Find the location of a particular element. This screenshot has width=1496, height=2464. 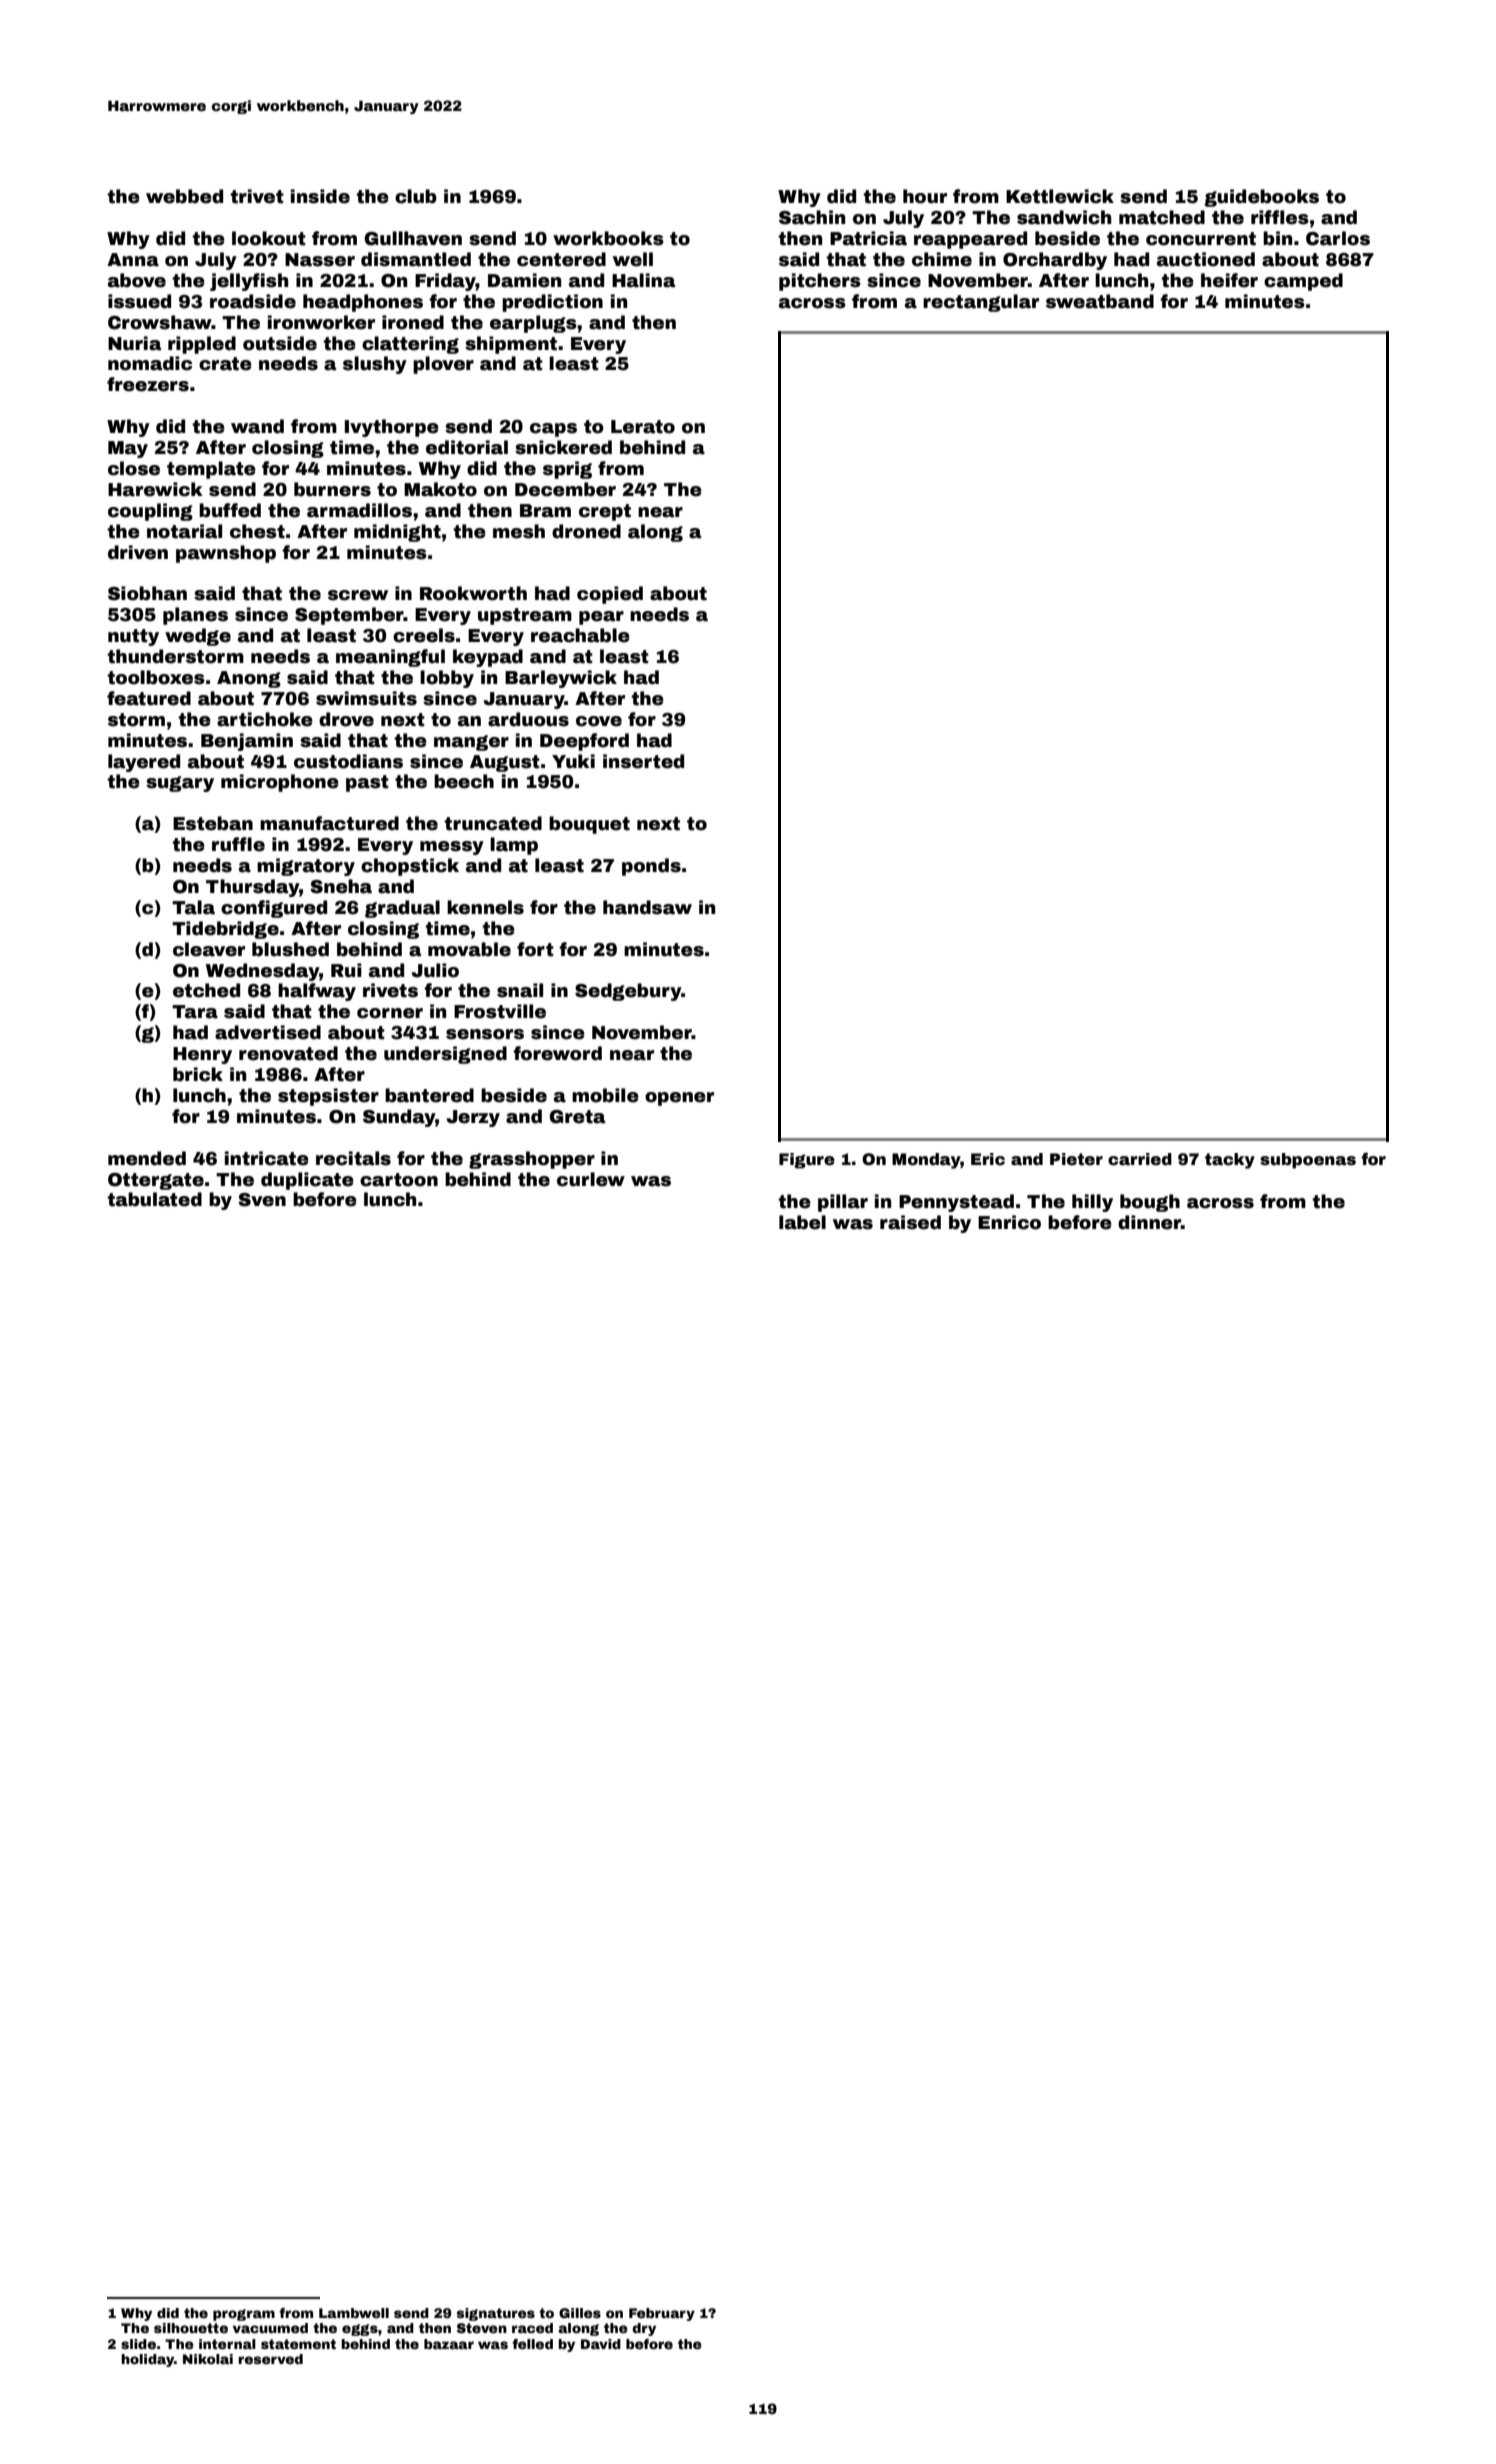

raised is located at coordinates (910, 1222).
